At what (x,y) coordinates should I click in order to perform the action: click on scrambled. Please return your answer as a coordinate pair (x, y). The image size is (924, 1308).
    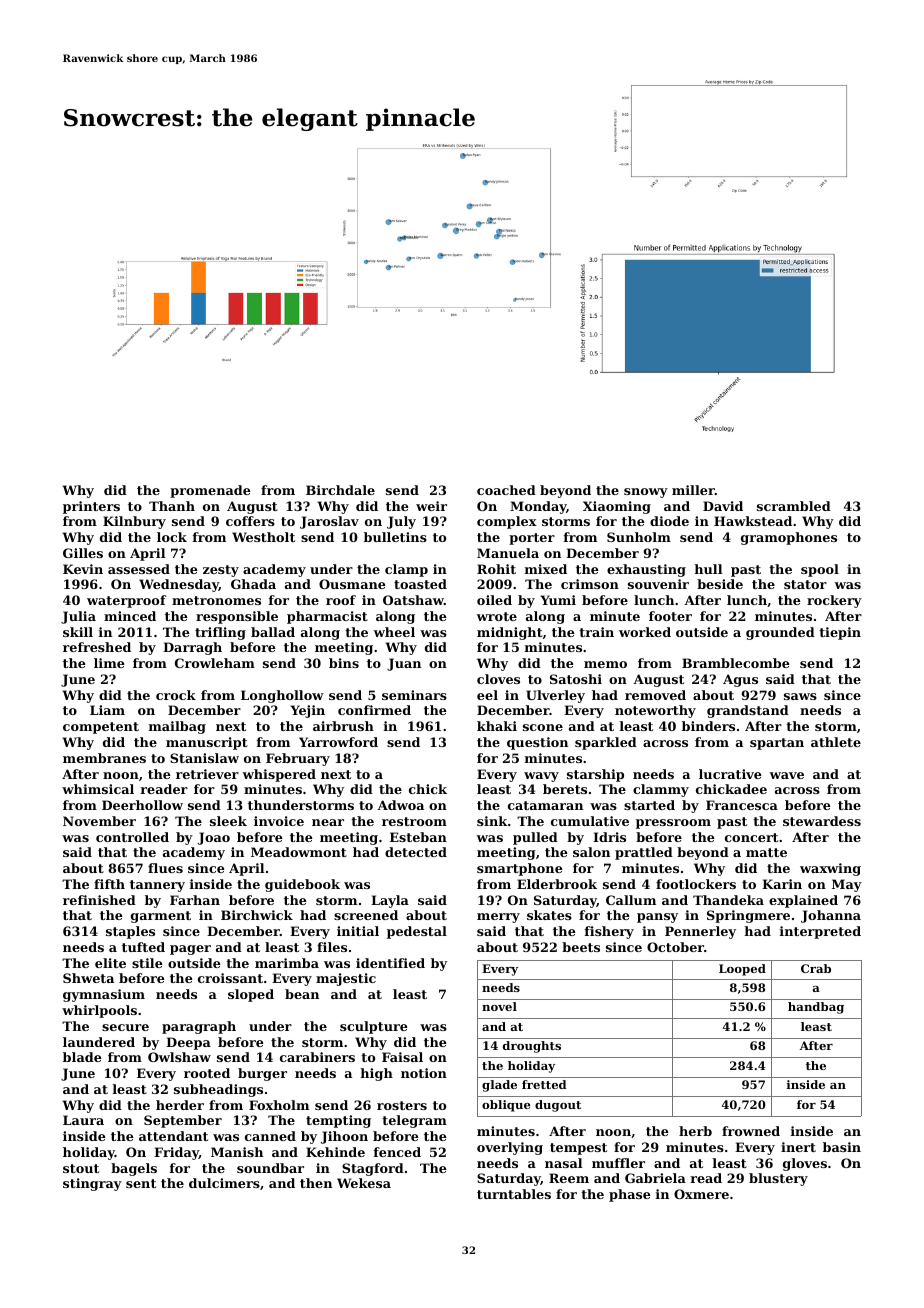
    Looking at the image, I should click on (794, 506).
